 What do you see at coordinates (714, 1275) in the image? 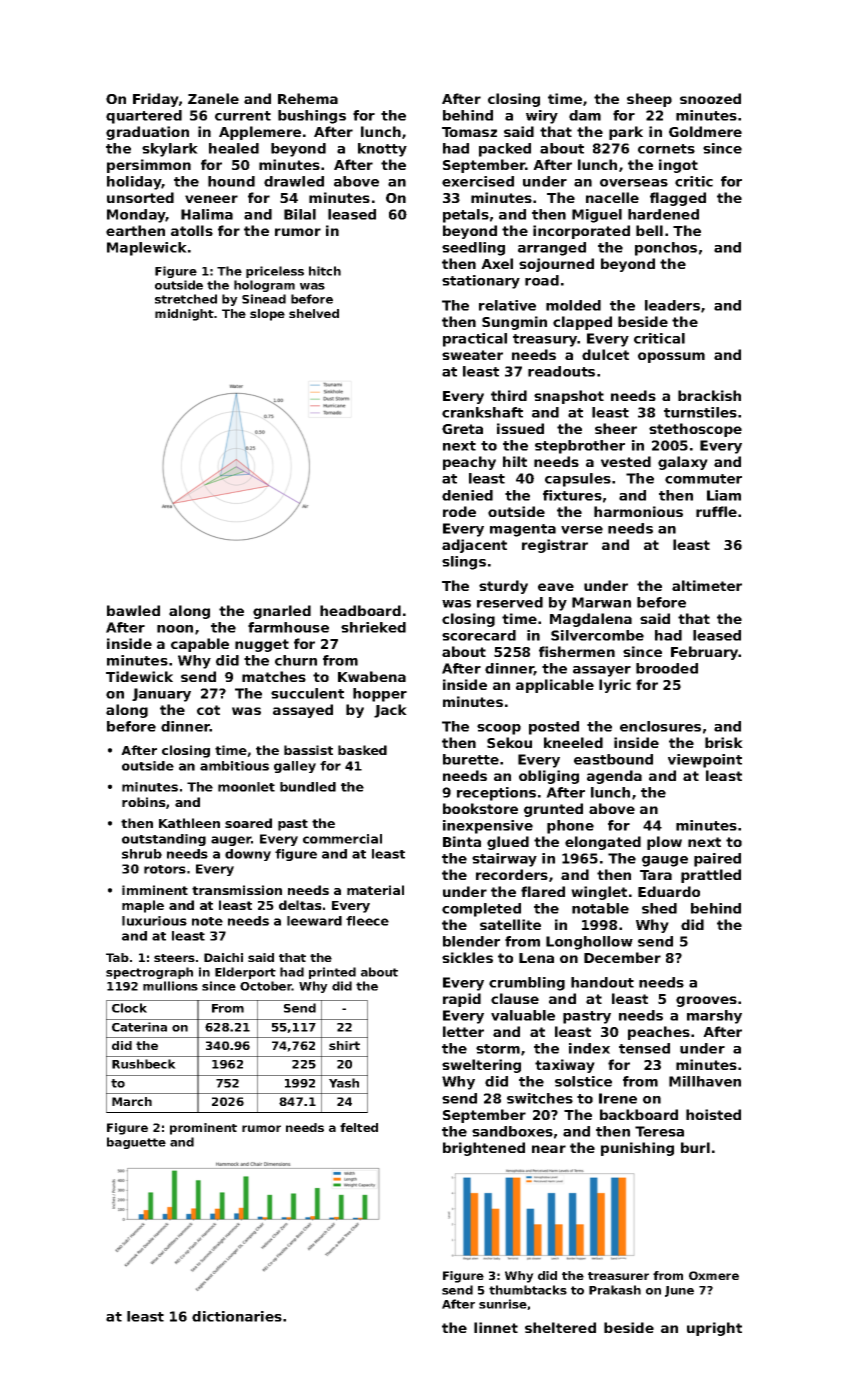
I see `Oxmere` at bounding box center [714, 1275].
